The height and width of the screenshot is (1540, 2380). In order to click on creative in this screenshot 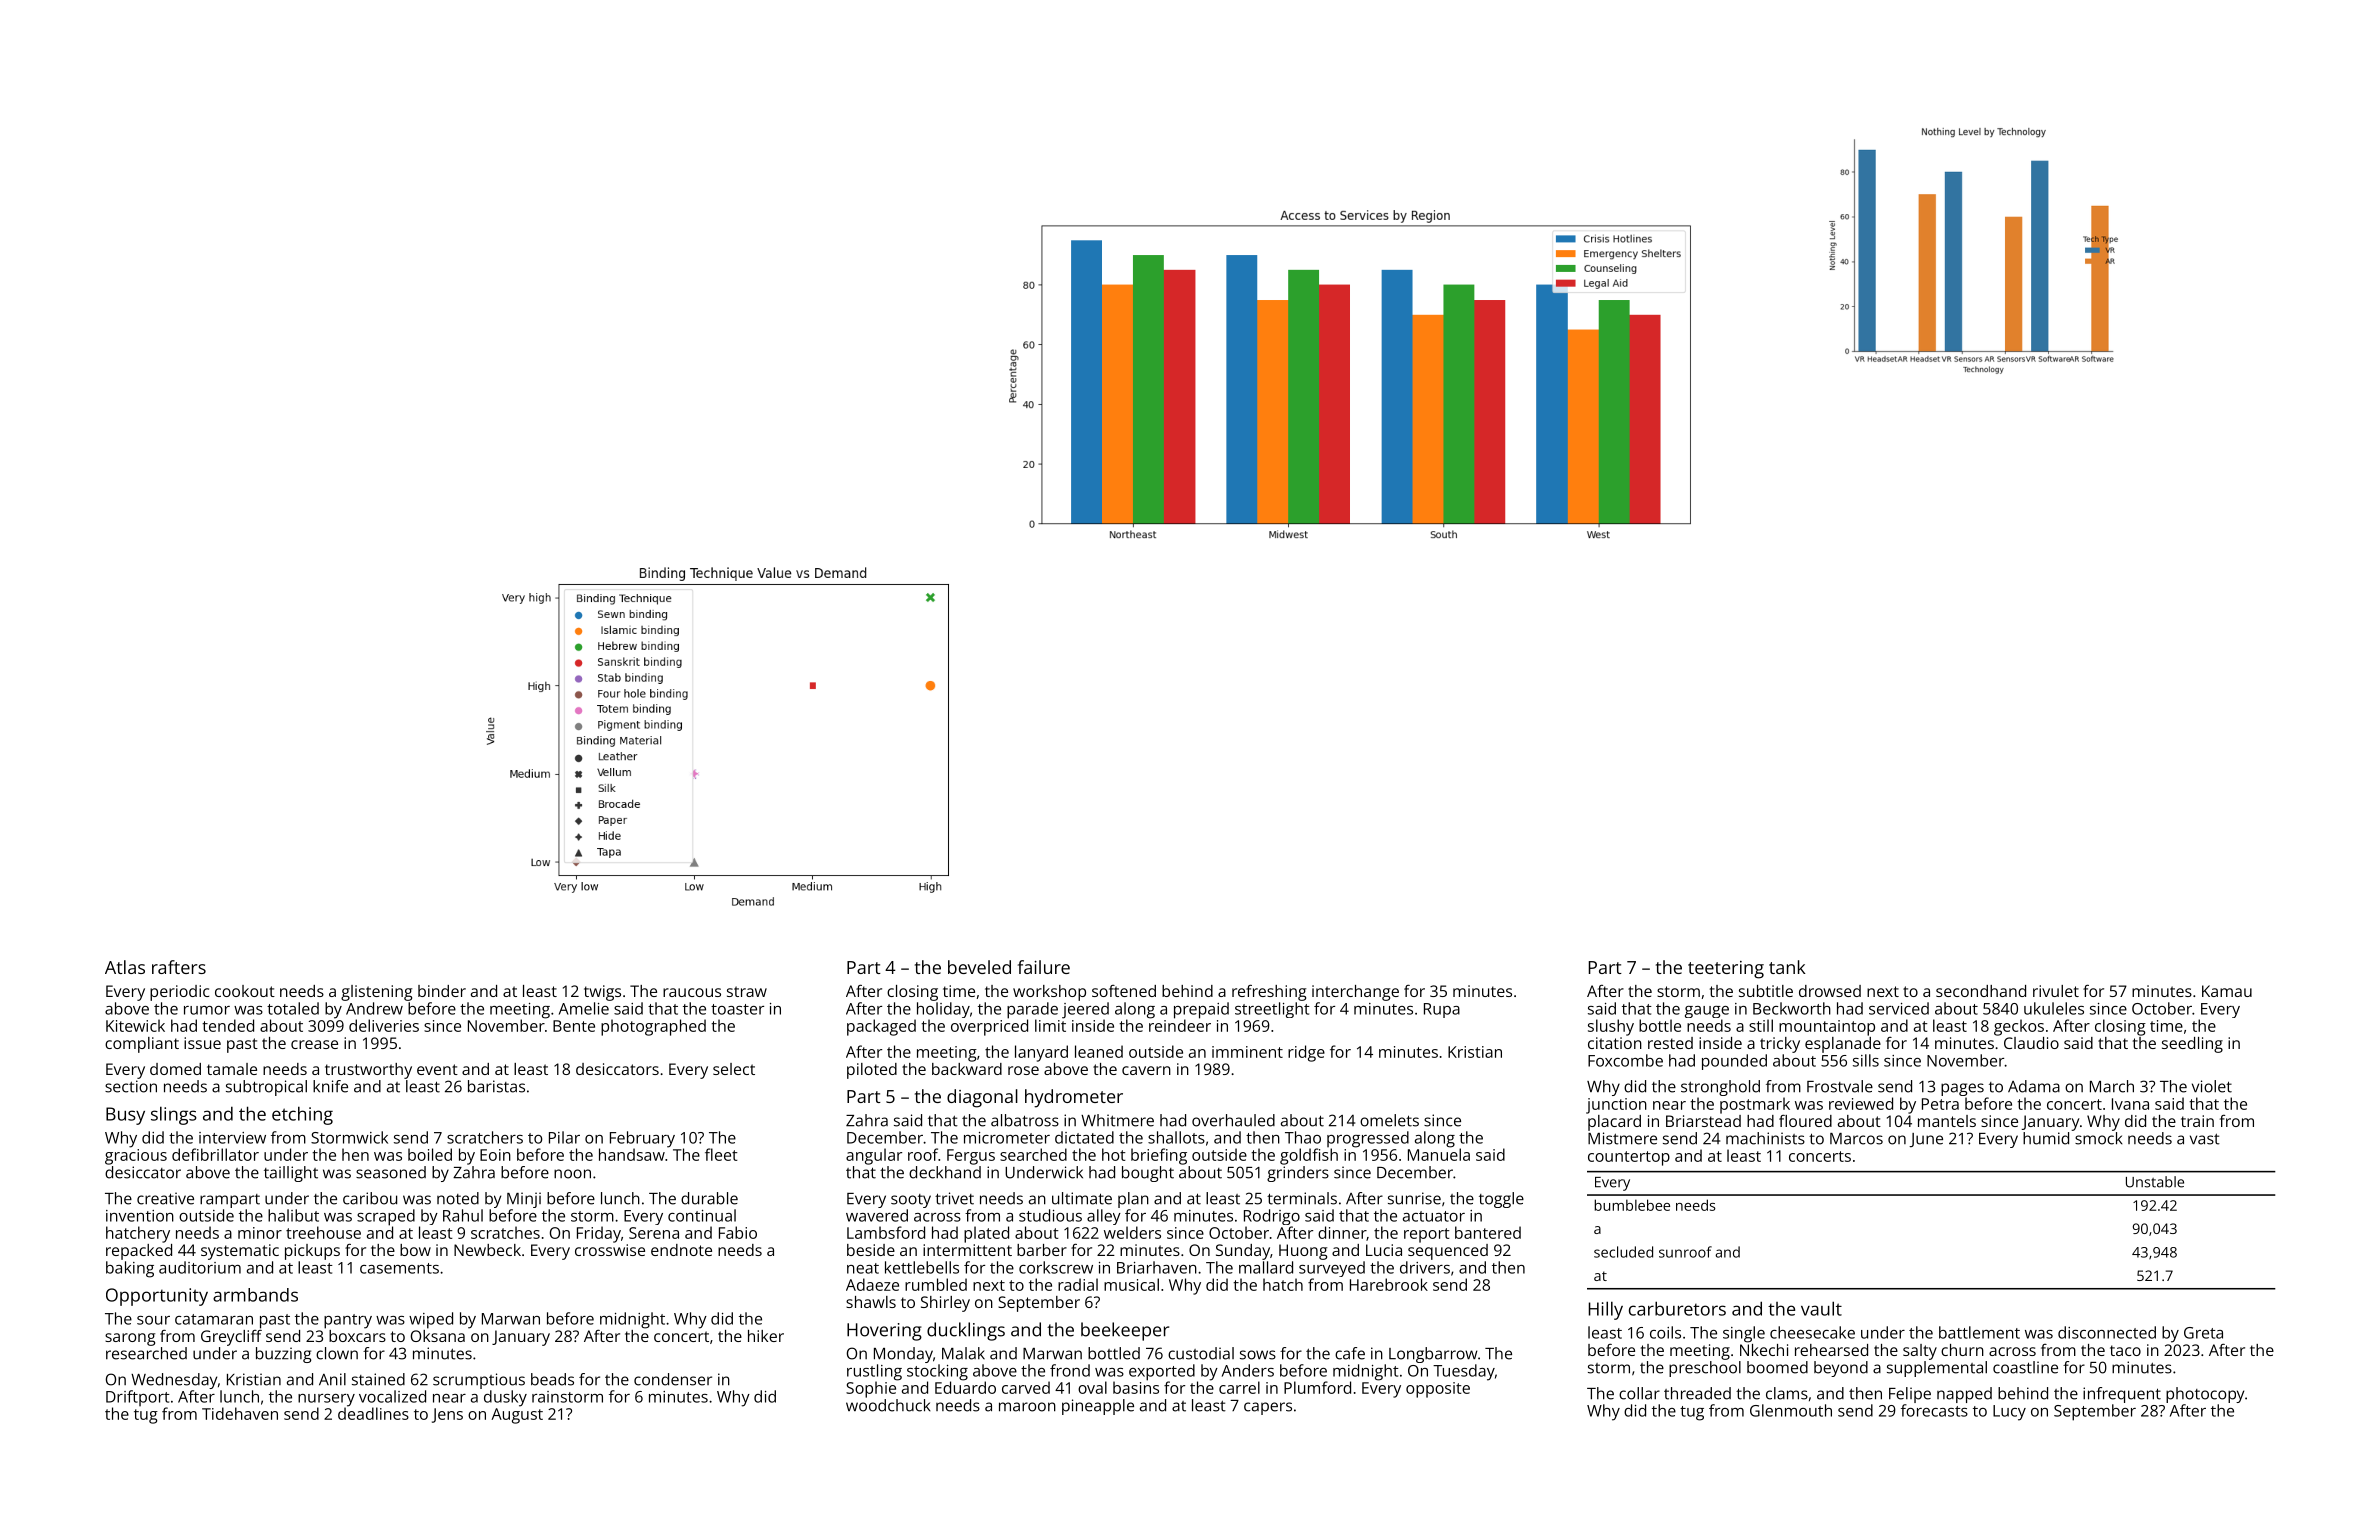, I will do `click(165, 1198)`.
